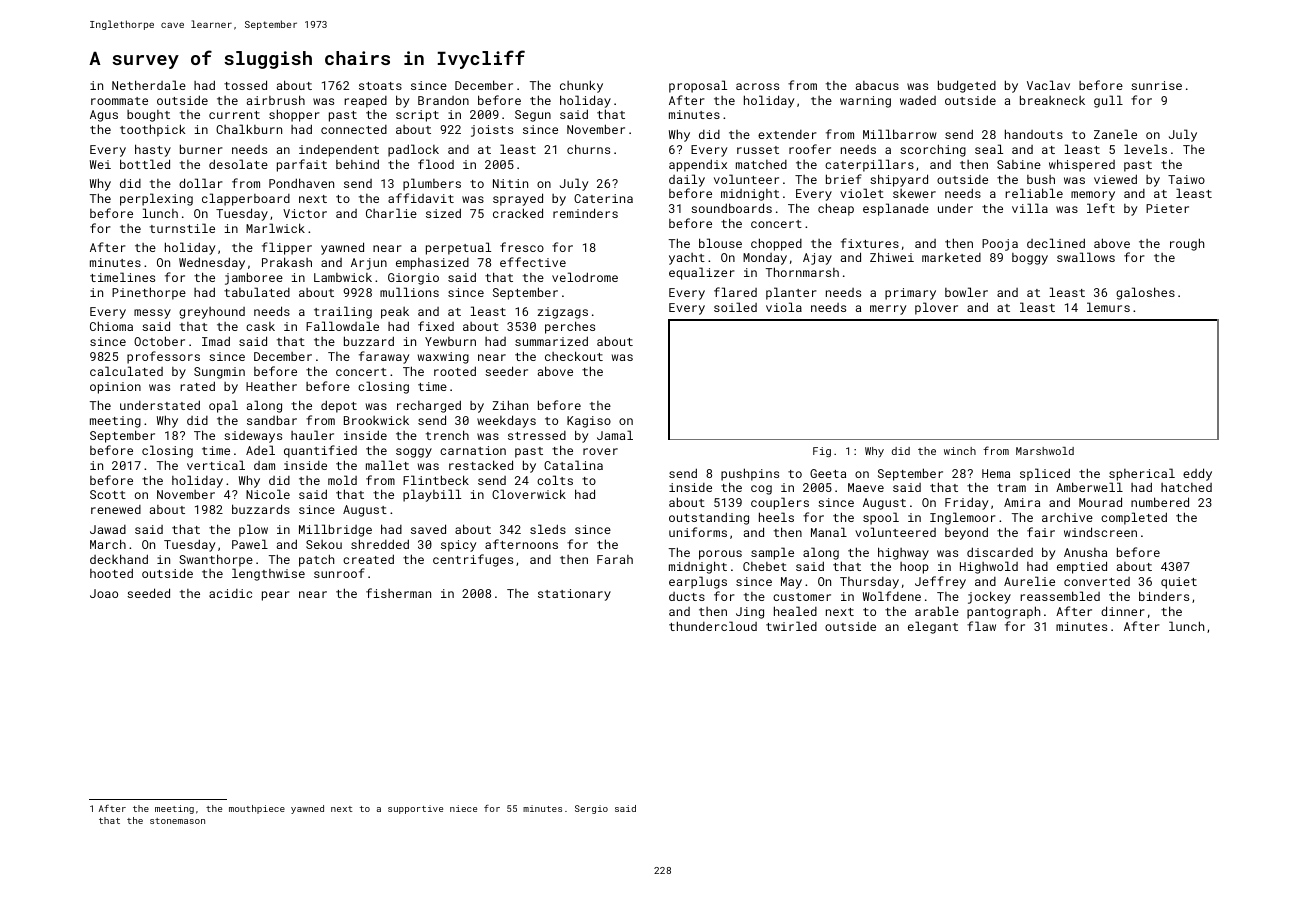 The image size is (1308, 924). I want to click on churns, so click(588, 149).
